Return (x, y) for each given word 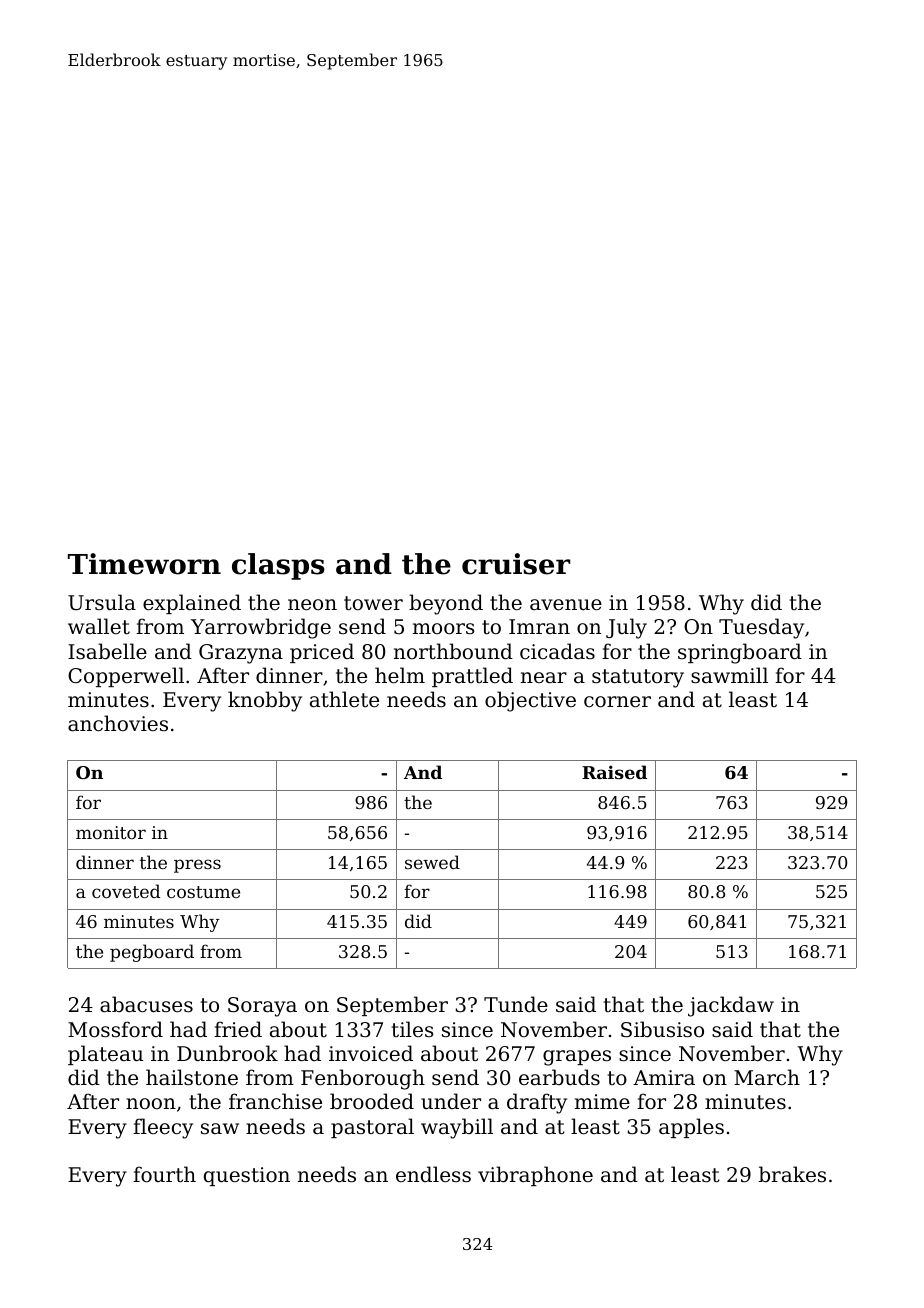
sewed (432, 862)
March (767, 1077)
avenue (566, 605)
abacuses (146, 1004)
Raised (614, 772)
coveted (126, 891)
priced (322, 653)
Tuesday (761, 628)
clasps (278, 566)
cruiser (516, 564)
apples (691, 1128)
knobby (265, 701)
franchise (275, 1101)
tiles (413, 1029)
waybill (457, 1128)
